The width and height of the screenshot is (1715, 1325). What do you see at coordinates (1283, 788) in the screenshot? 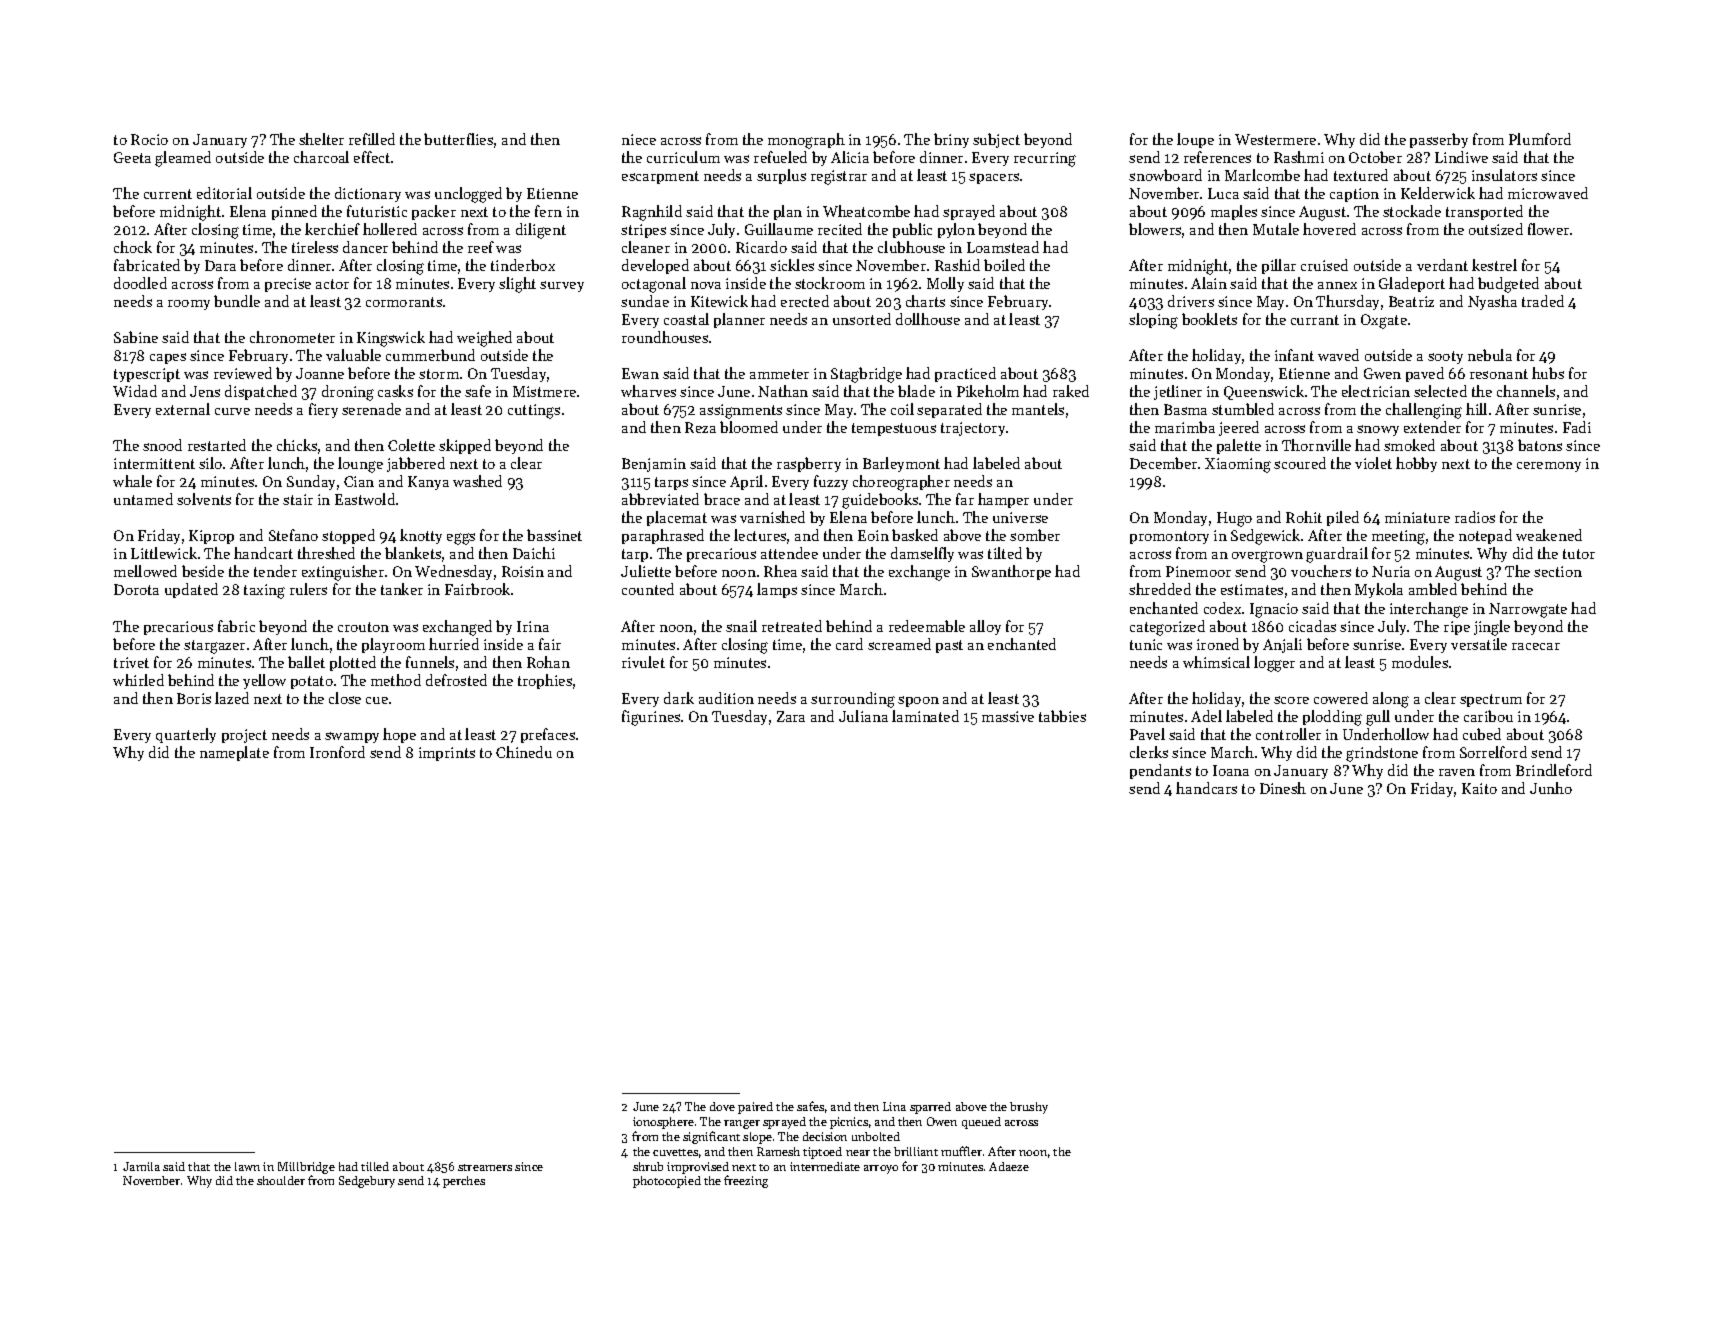
I see `Dinesh` at bounding box center [1283, 788].
